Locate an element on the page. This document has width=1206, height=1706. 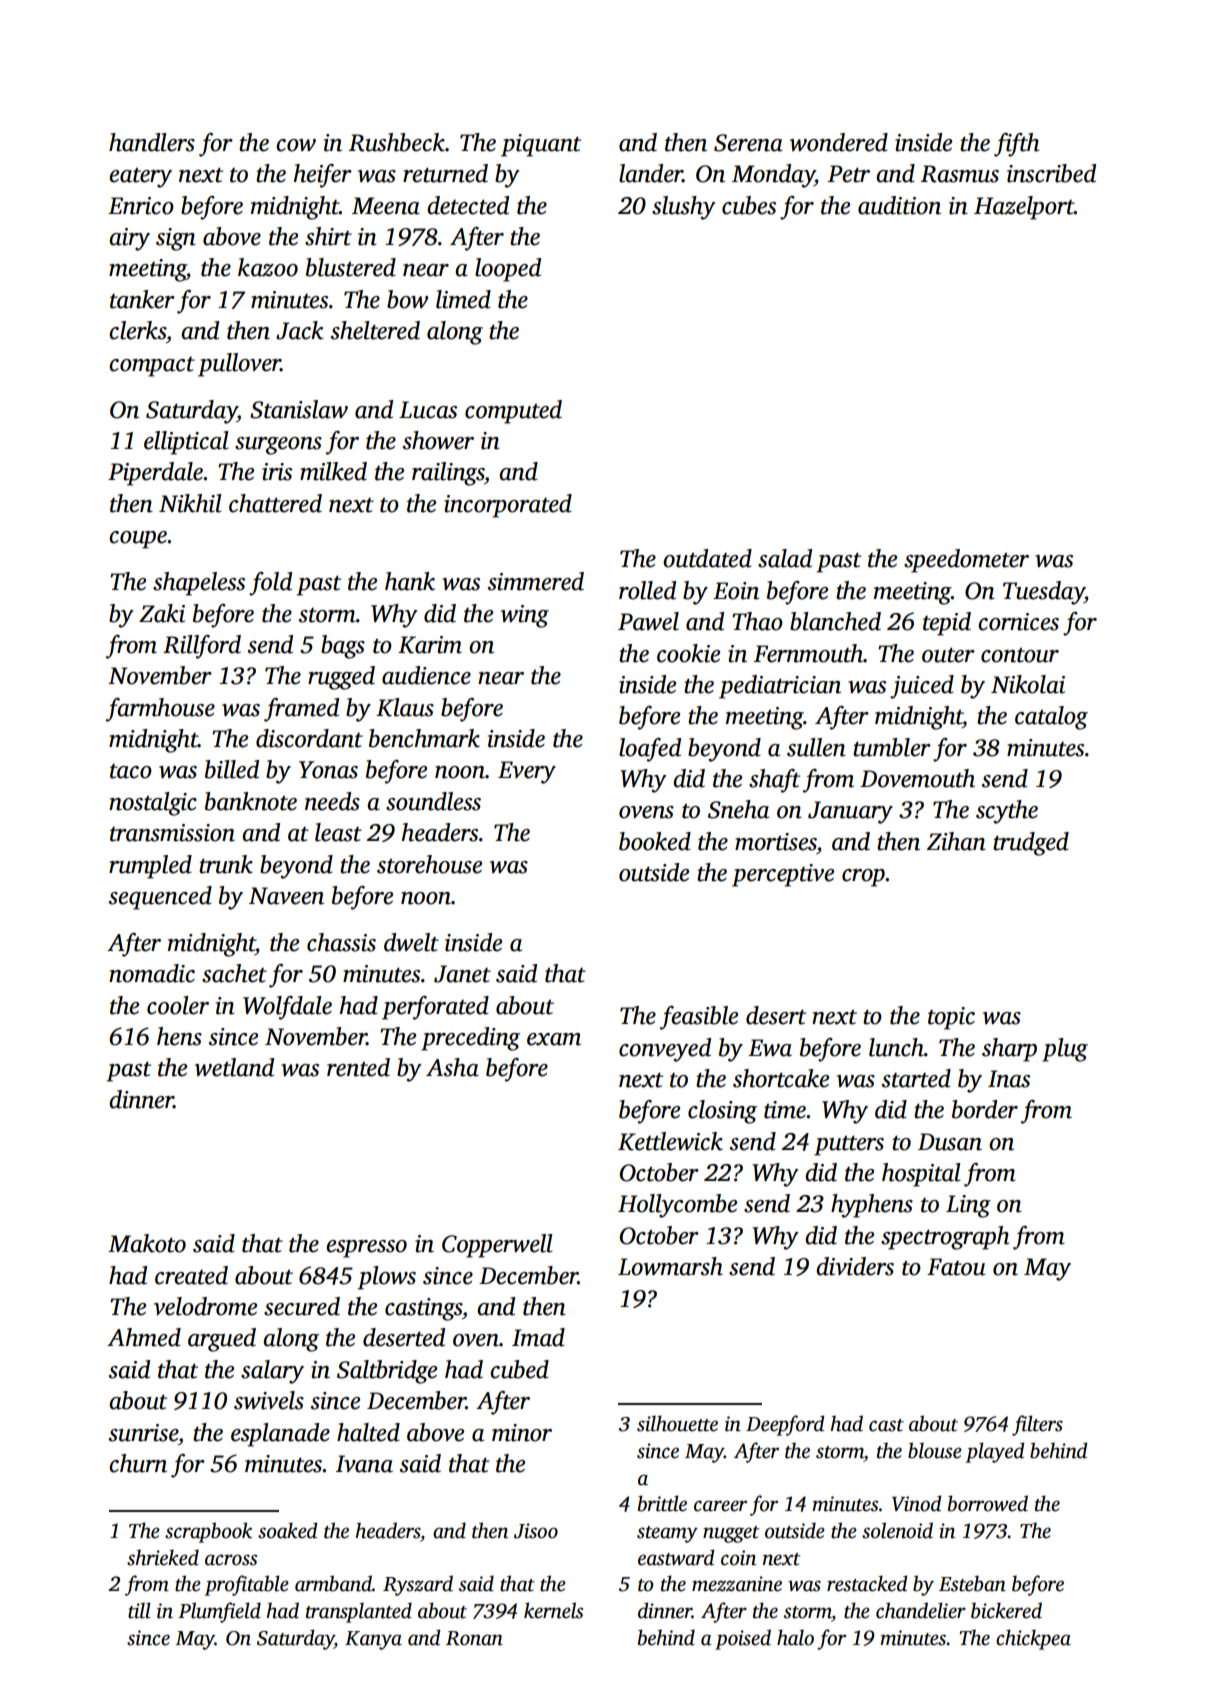
topic is located at coordinates (951, 1018).
